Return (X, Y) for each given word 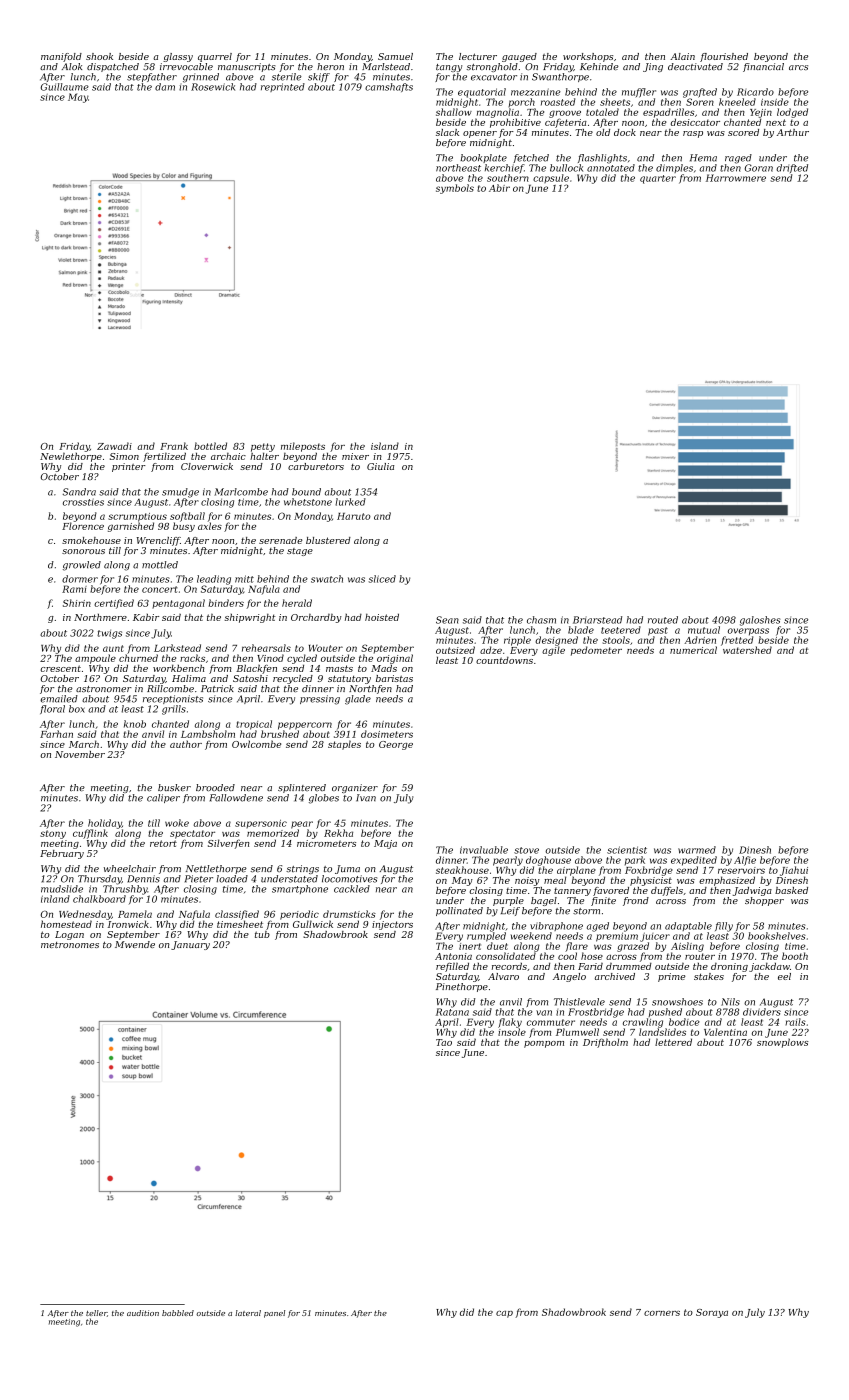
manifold (61, 57)
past (658, 631)
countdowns (504, 660)
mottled (160, 565)
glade (358, 700)
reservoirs (741, 870)
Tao (444, 1042)
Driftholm (605, 1043)
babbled (178, 1313)
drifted (792, 168)
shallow (454, 112)
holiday (105, 824)
